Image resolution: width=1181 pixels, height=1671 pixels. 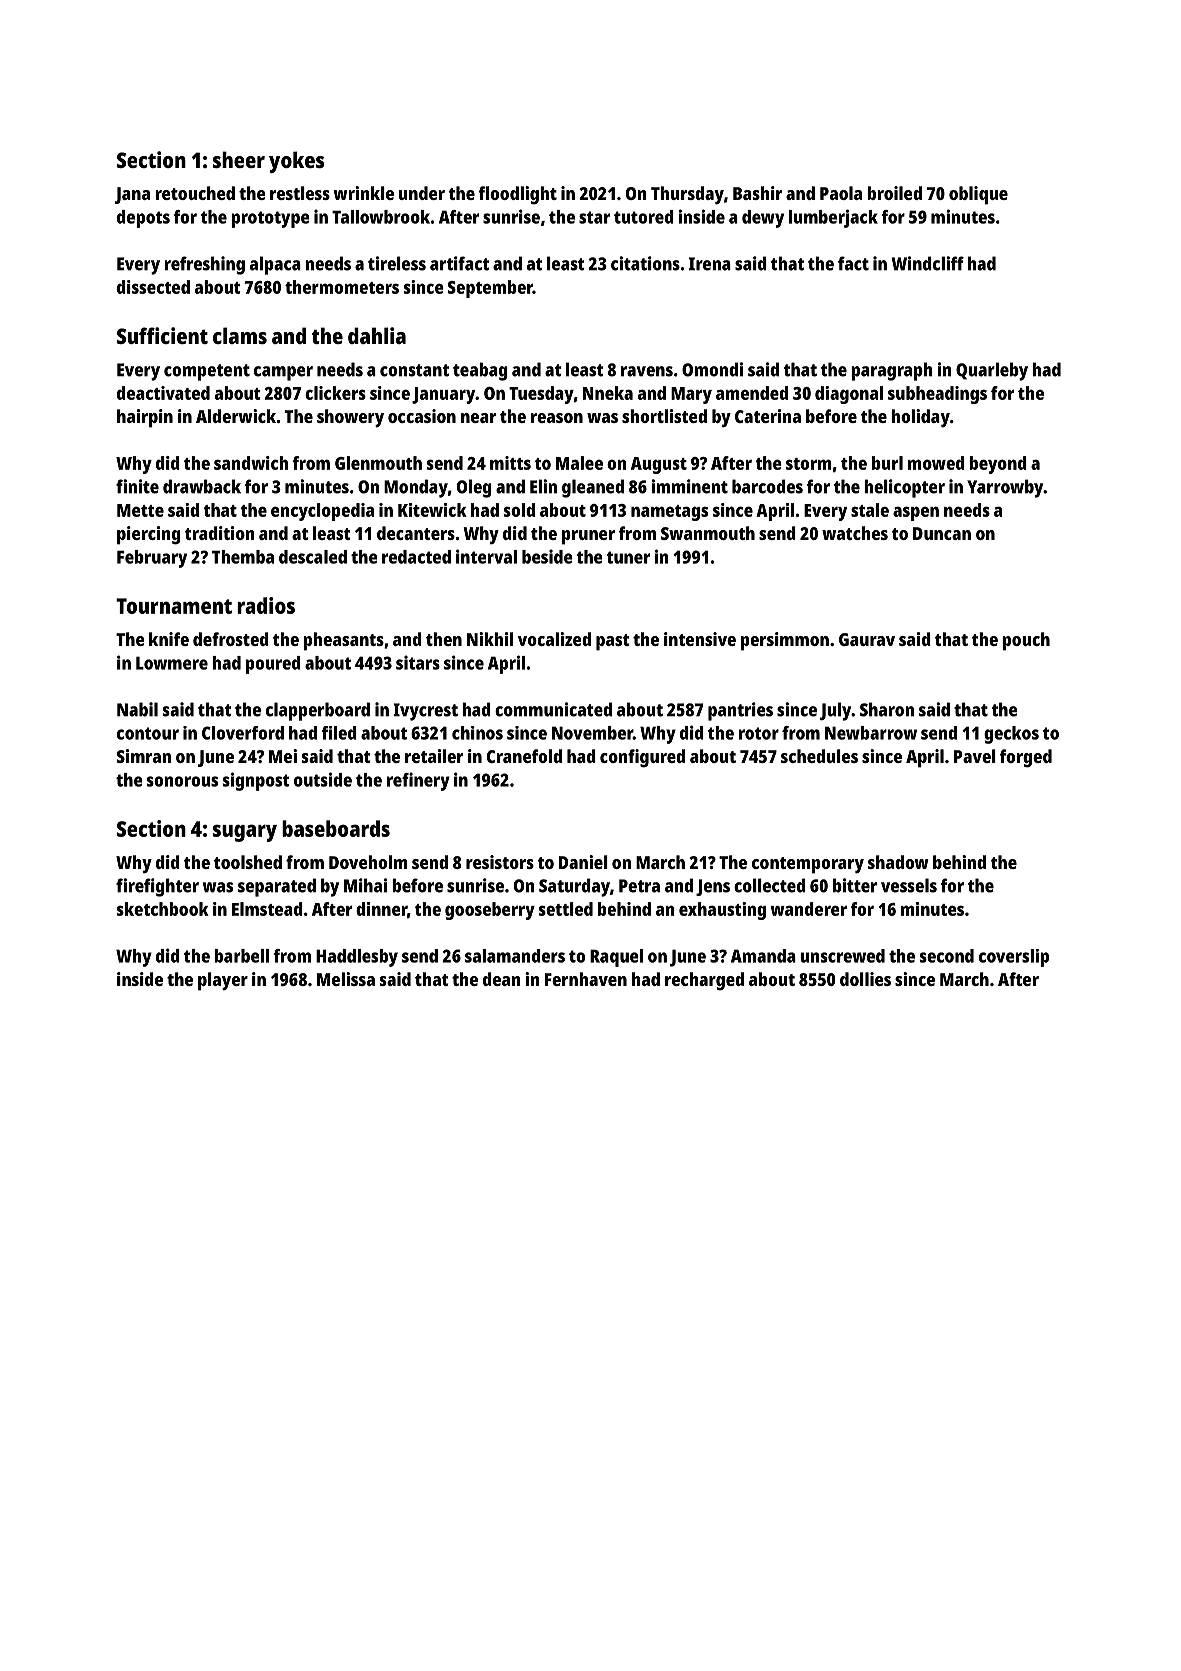 What do you see at coordinates (132, 195) in the screenshot?
I see `Jana` at bounding box center [132, 195].
